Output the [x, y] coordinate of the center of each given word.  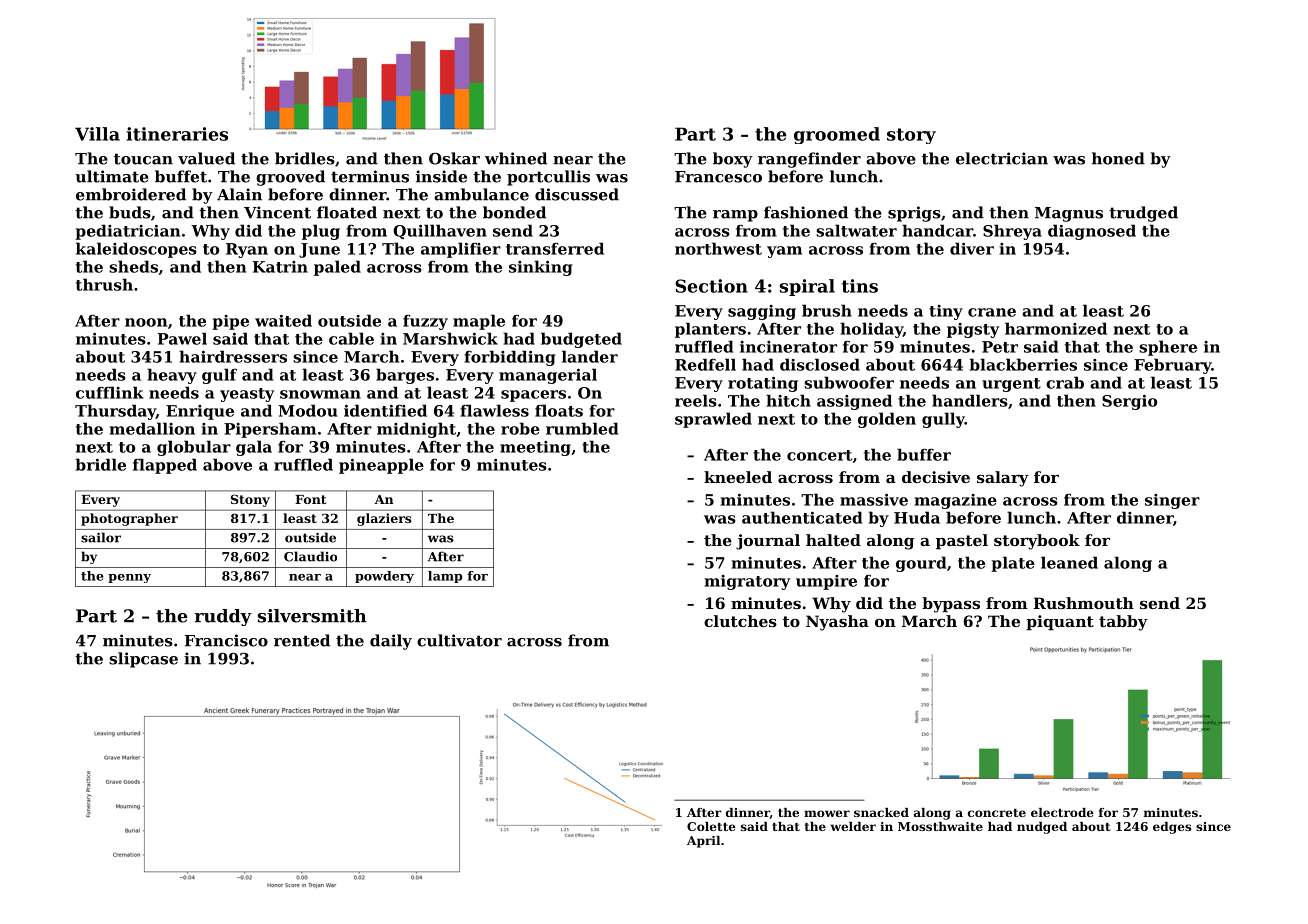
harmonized [1056, 328]
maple [479, 322]
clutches [740, 621]
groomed [837, 135]
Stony [250, 500]
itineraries [177, 134]
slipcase [143, 660]
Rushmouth [1084, 603]
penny [129, 578]
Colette [711, 826]
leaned [1069, 562]
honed [1118, 158]
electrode [1062, 812]
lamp [445, 577]
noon [146, 322]
